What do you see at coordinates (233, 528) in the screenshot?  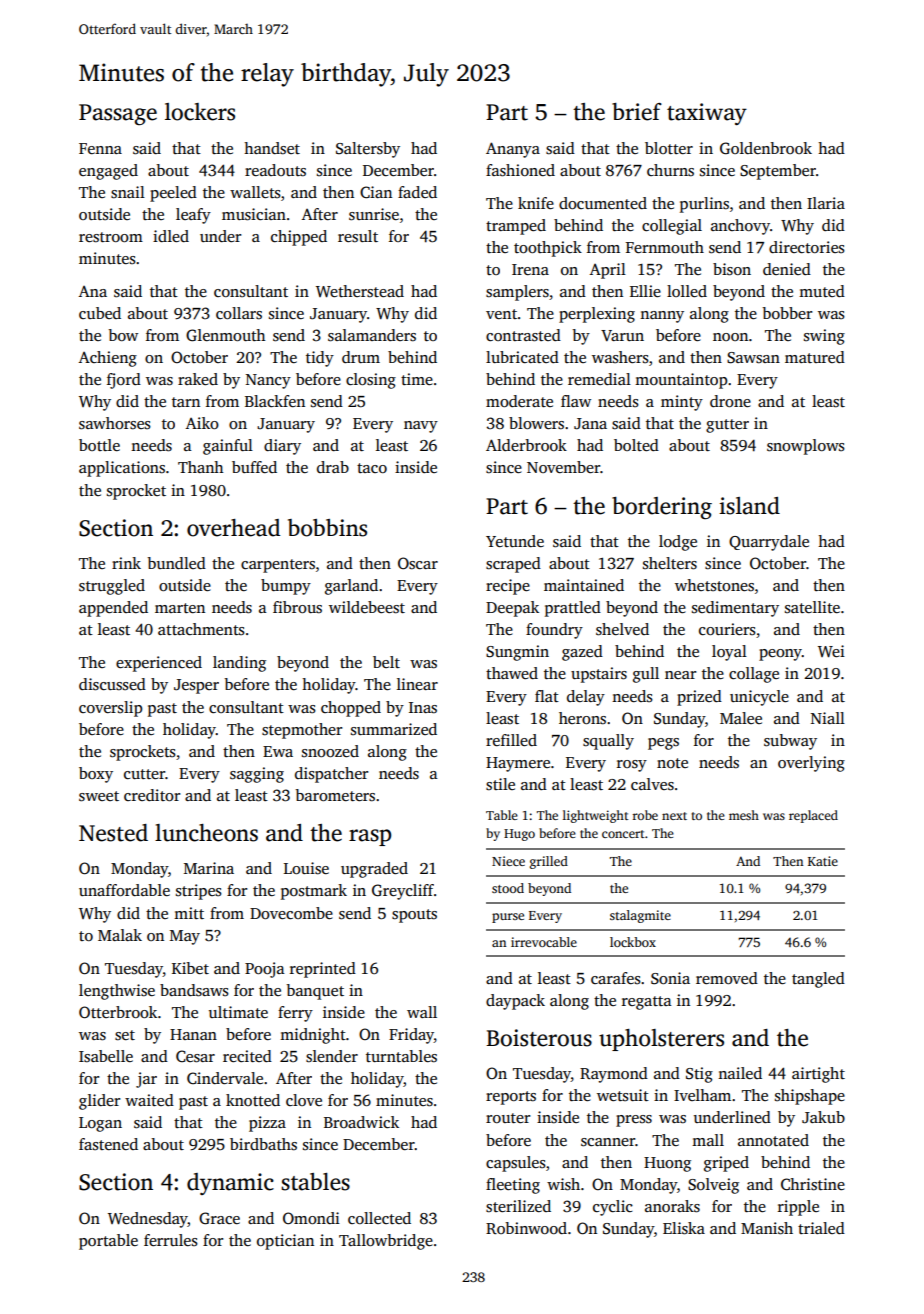 I see `overhead` at bounding box center [233, 528].
